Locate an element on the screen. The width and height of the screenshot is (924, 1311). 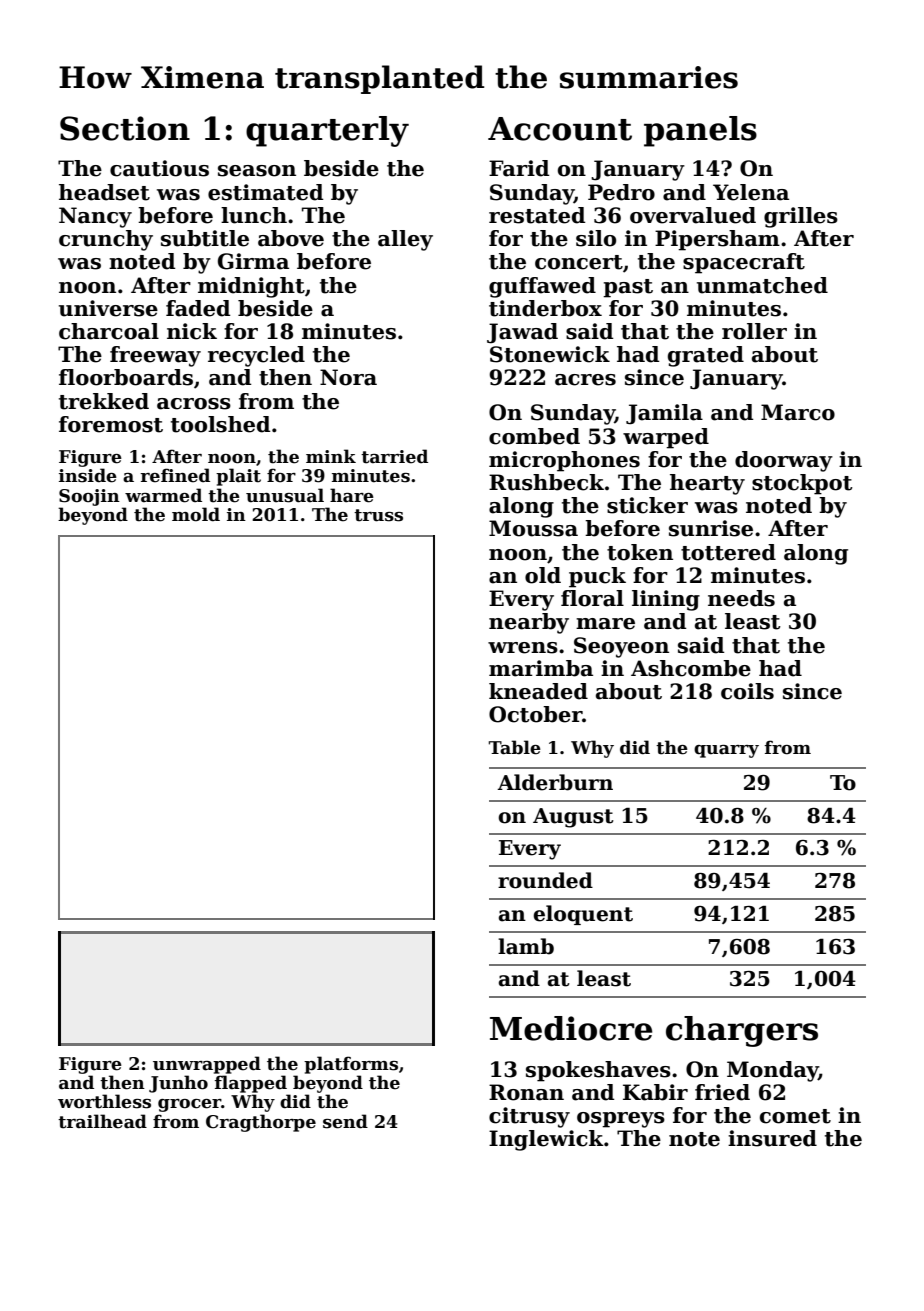
Pedro is located at coordinates (621, 192).
